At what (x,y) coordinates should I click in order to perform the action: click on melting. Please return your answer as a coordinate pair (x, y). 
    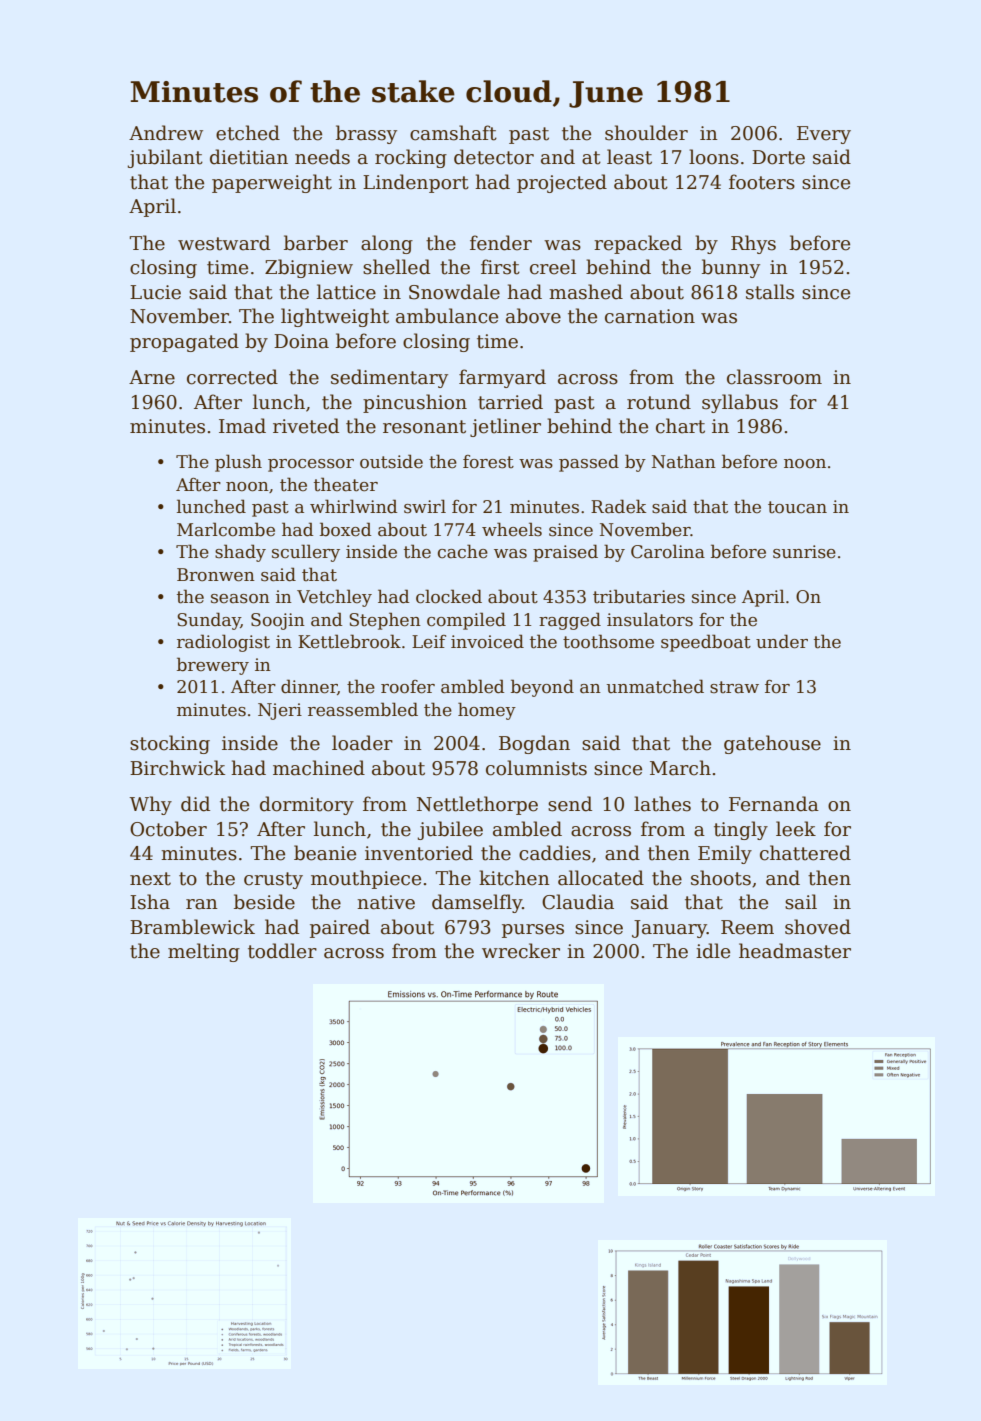
    Looking at the image, I should click on (204, 952).
